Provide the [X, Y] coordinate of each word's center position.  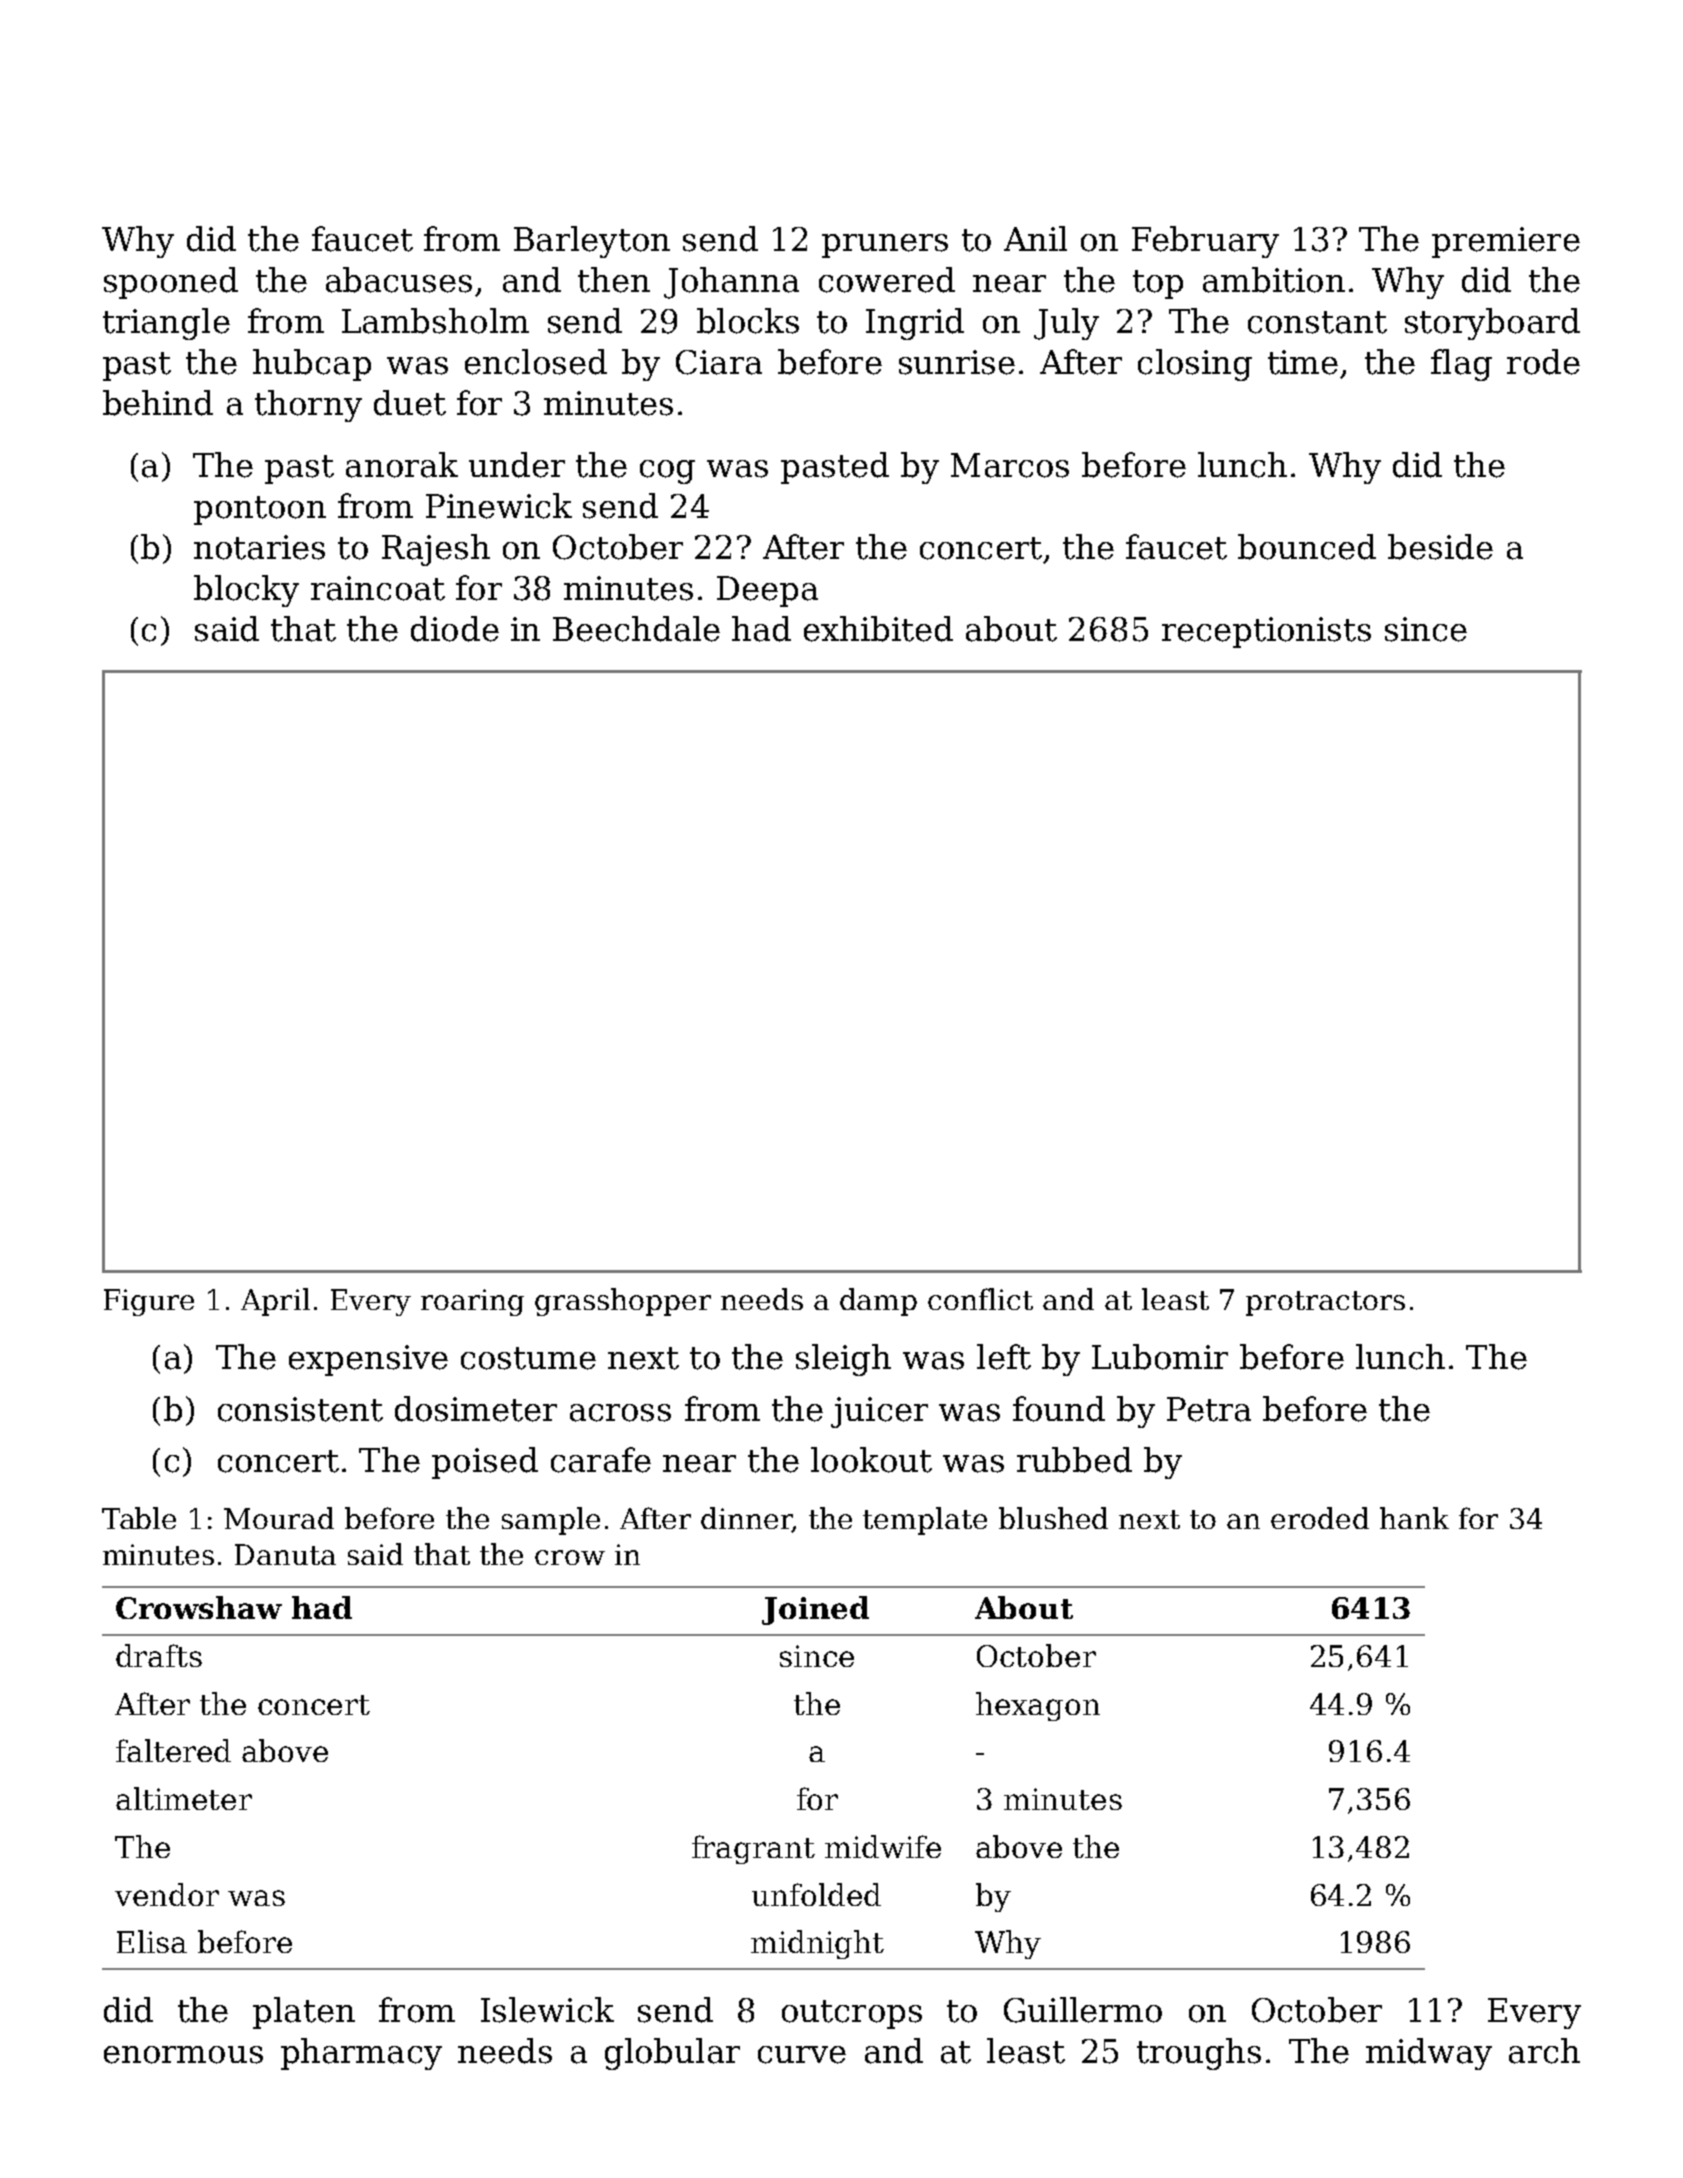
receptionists [1266, 632]
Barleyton [592, 242]
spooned [171, 283]
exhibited [878, 629]
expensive [368, 1360]
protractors [1325, 1303]
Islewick [547, 2010]
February [1205, 242]
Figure [149, 1302]
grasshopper [623, 1302]
